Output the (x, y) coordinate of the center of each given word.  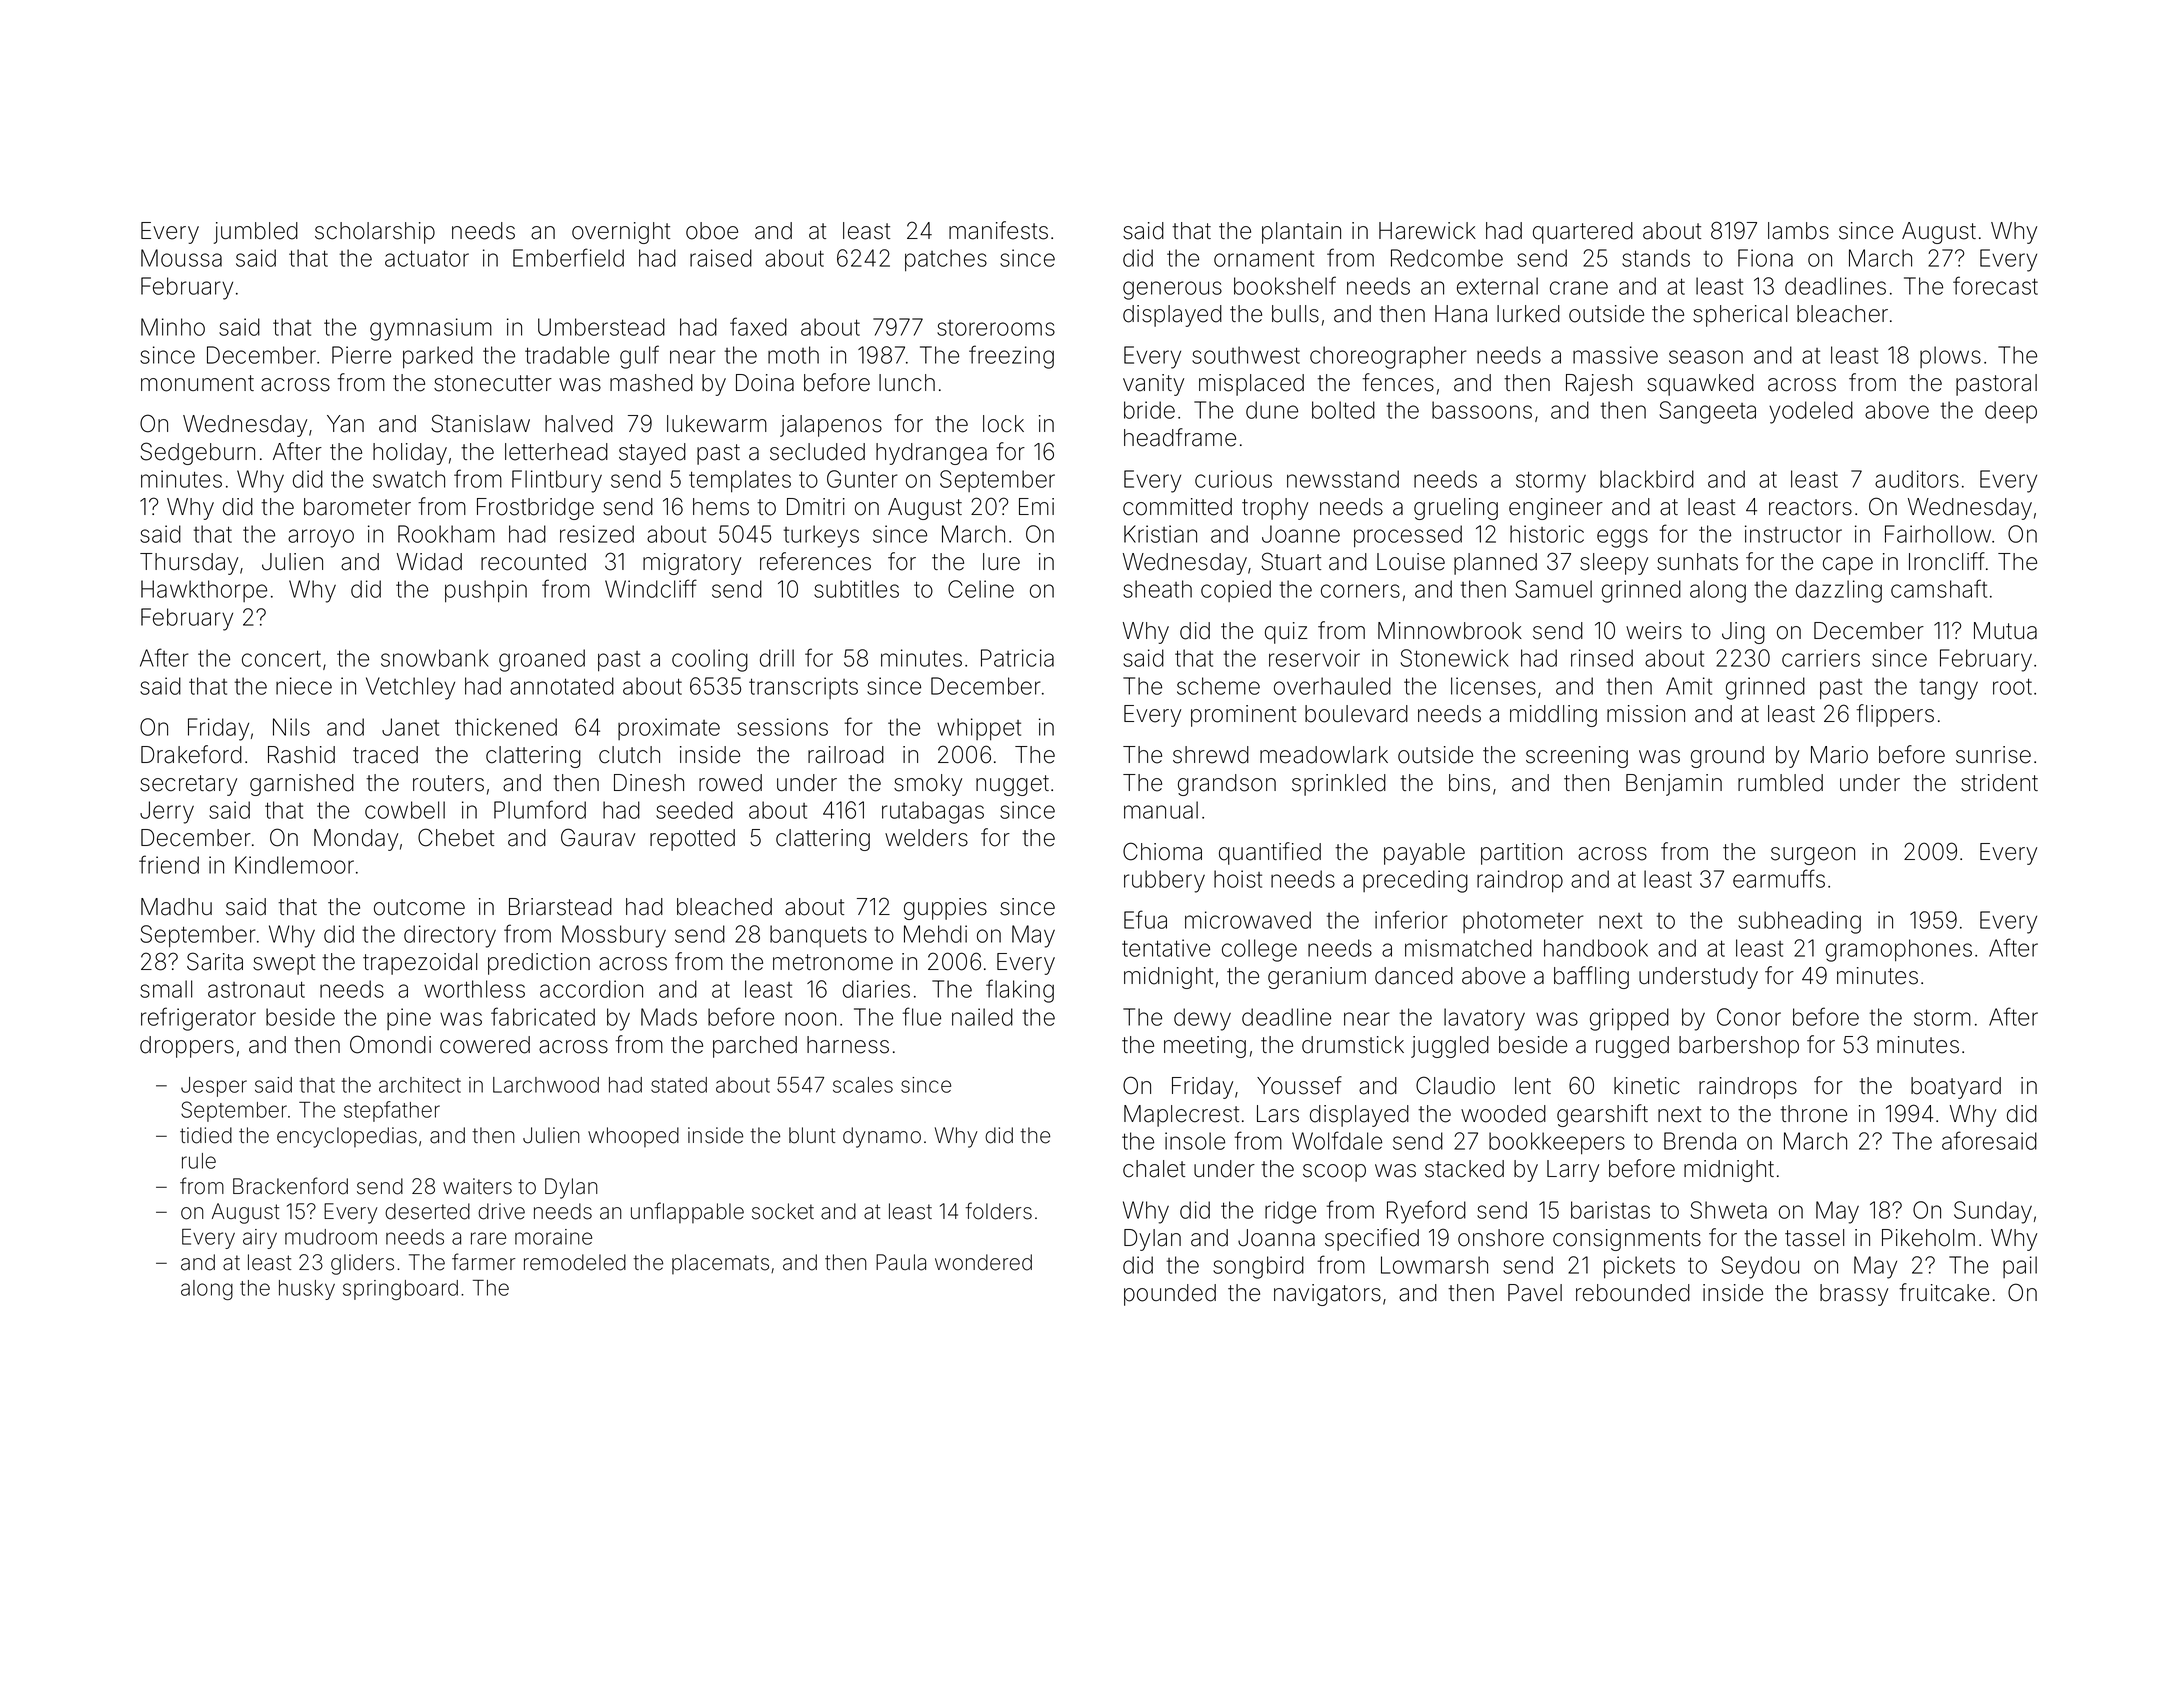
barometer (357, 507)
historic (1547, 534)
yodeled (1811, 412)
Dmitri (816, 506)
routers (448, 783)
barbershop (1739, 1047)
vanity (1153, 385)
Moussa (181, 258)
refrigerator (198, 1019)
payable (1424, 854)
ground (1727, 757)
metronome (833, 962)
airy (260, 1239)
